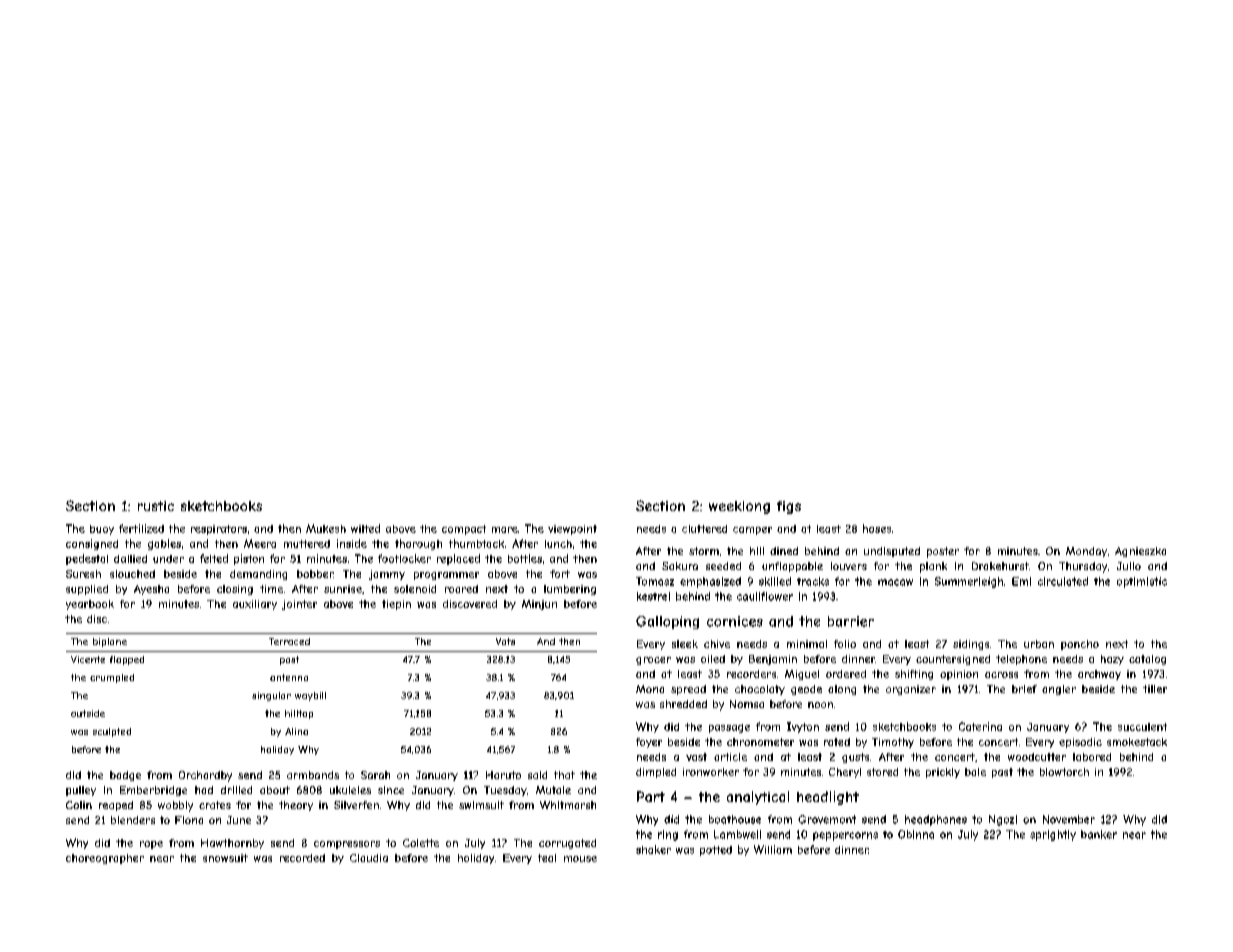 Image resolution: width=1233 pixels, height=952 pixels. What do you see at coordinates (235, 590) in the image?
I see `closing` at bounding box center [235, 590].
